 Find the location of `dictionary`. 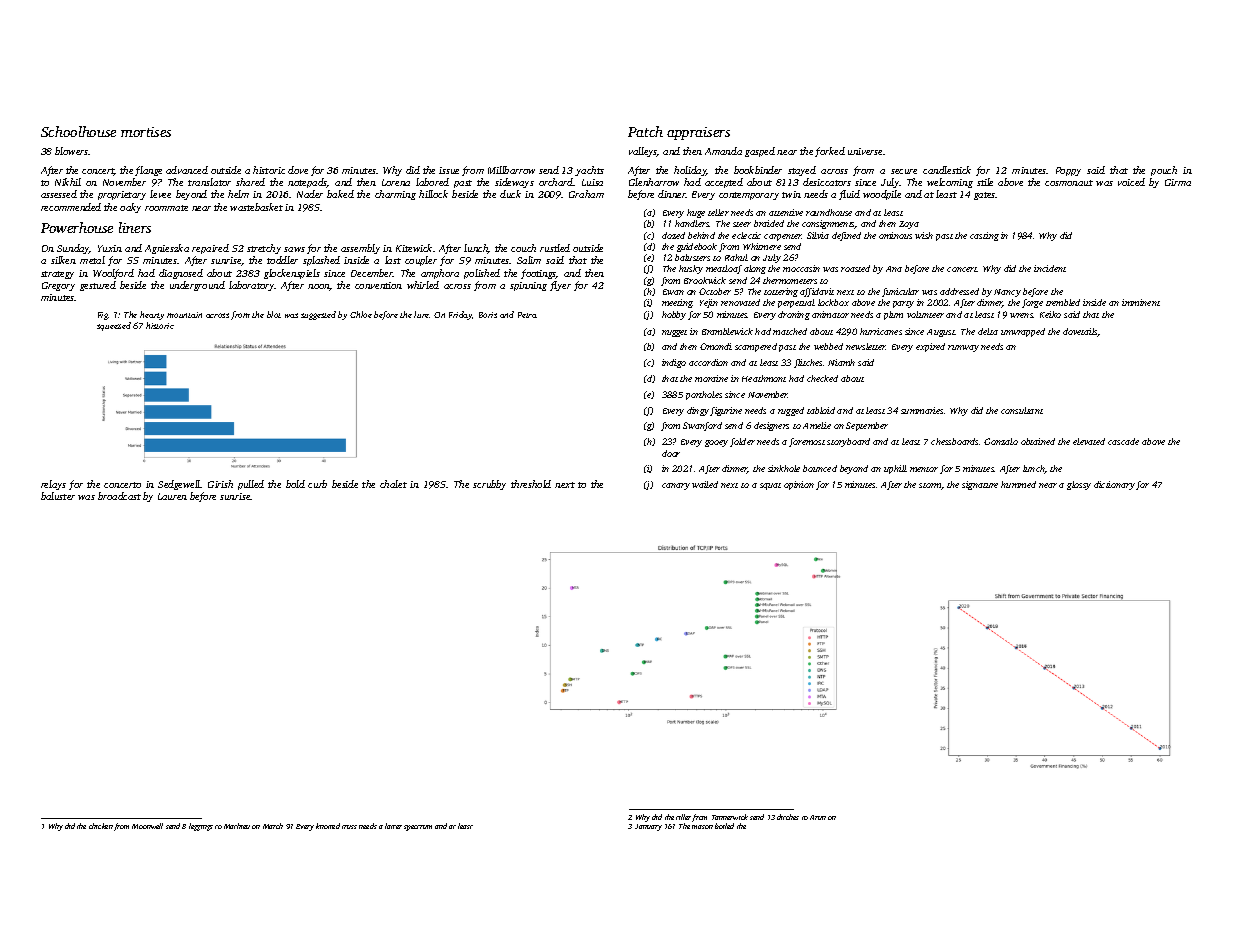

dictionary is located at coordinates (1114, 485).
